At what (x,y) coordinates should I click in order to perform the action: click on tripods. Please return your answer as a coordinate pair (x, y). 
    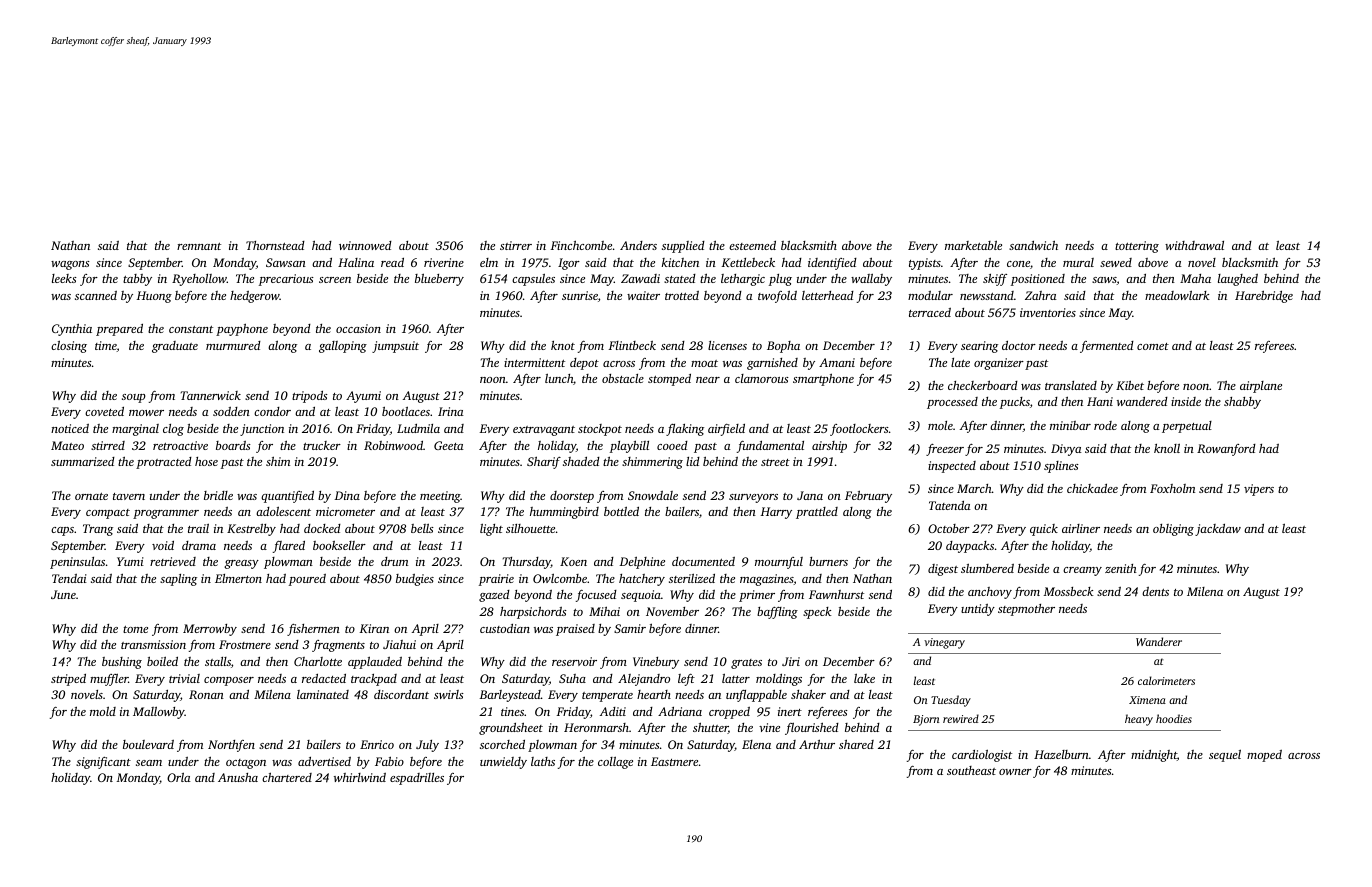
    Looking at the image, I should click on (310, 397).
